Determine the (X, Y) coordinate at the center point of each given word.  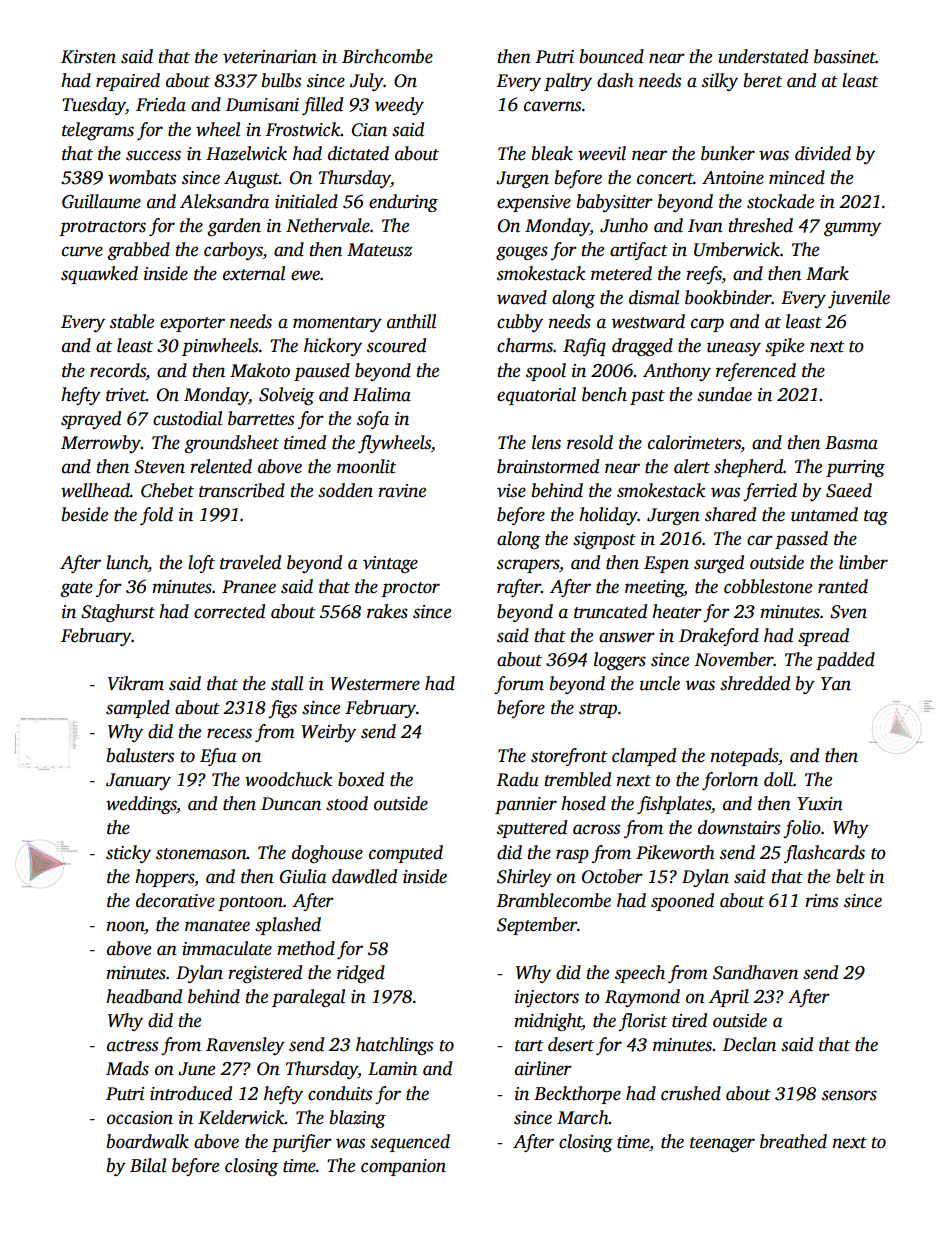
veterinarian (270, 57)
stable (132, 321)
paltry (568, 82)
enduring (403, 203)
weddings (141, 805)
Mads (127, 1068)
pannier (526, 805)
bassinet (845, 56)
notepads (744, 757)
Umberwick (737, 249)
